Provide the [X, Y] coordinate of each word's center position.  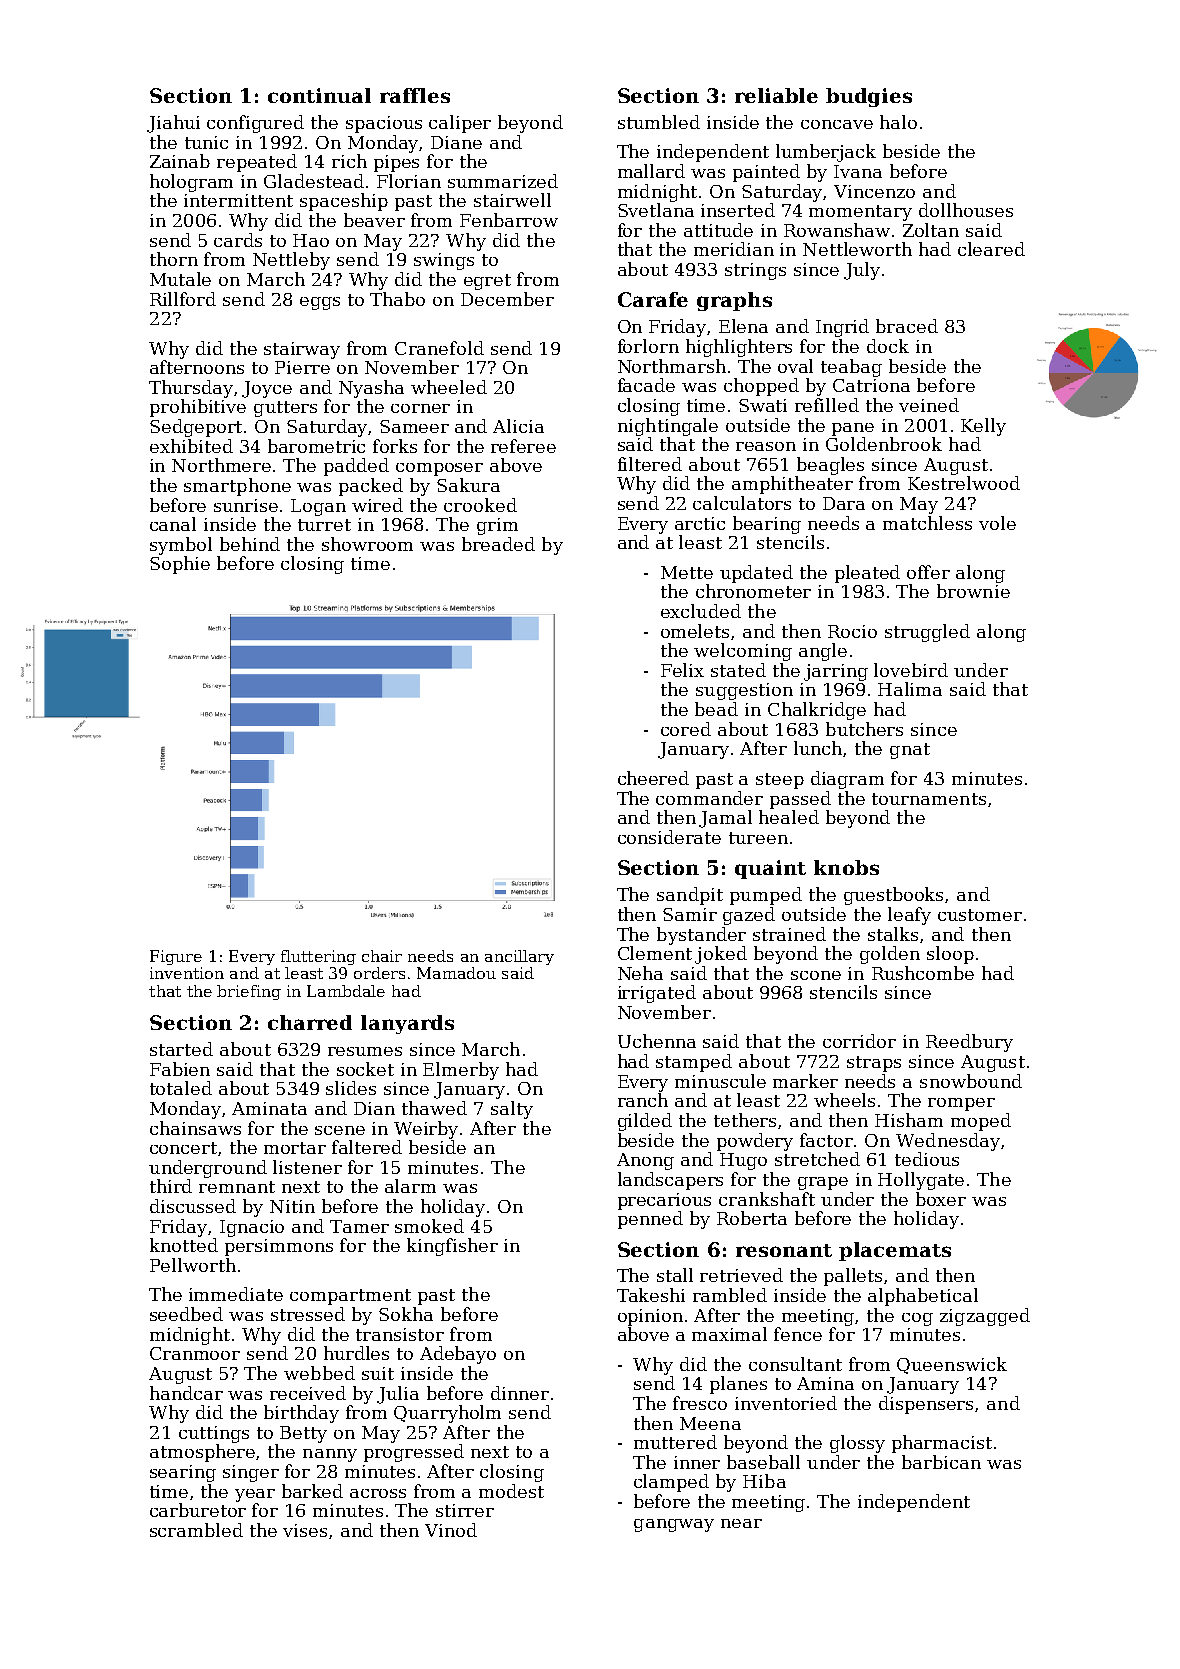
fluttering [318, 957]
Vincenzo [874, 191]
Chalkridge [817, 711]
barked [312, 1491]
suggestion [744, 691]
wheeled [449, 387]
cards [238, 240]
